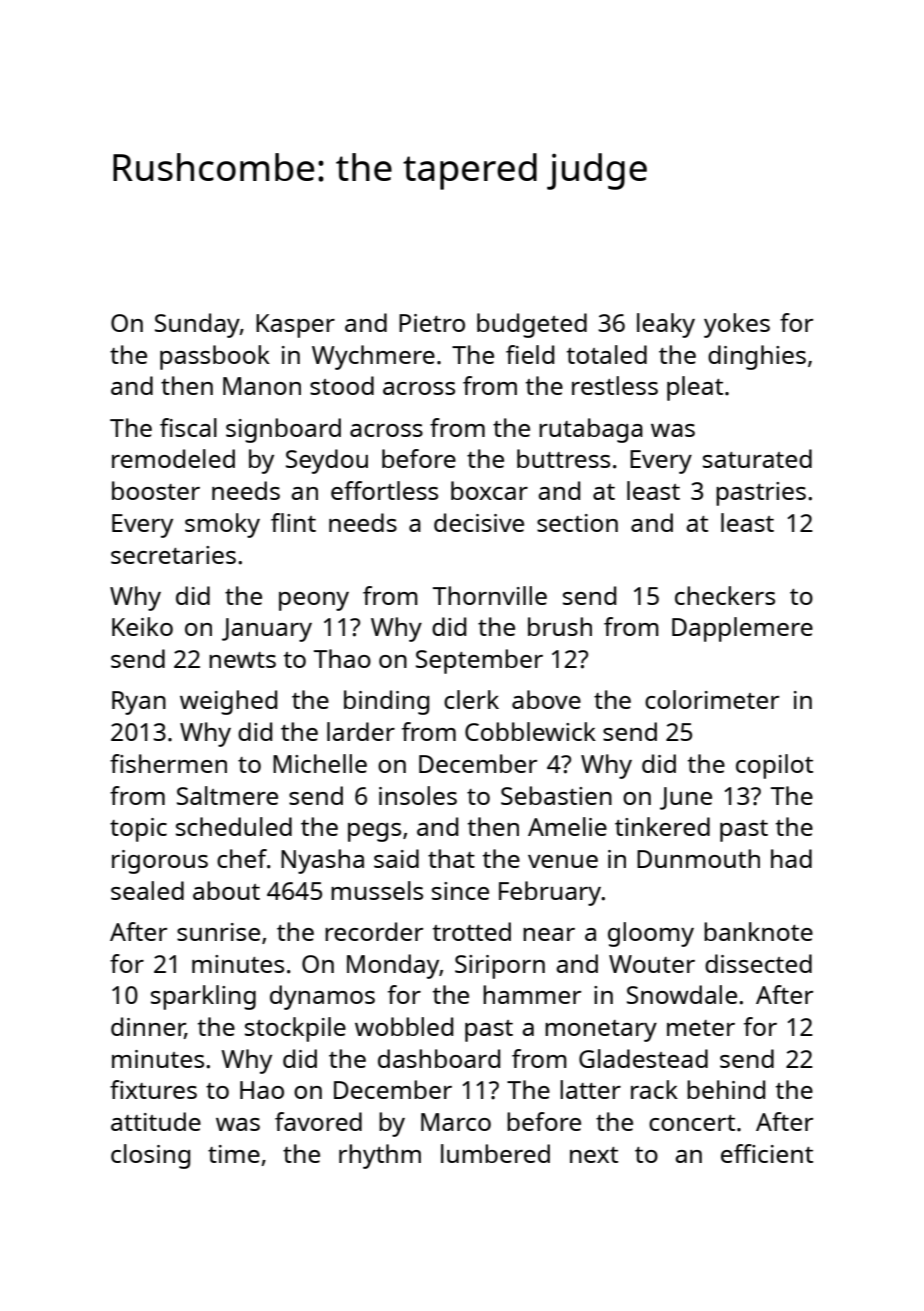 The image size is (924, 1311). What do you see at coordinates (374, 832) in the screenshot?
I see `pegs` at bounding box center [374, 832].
